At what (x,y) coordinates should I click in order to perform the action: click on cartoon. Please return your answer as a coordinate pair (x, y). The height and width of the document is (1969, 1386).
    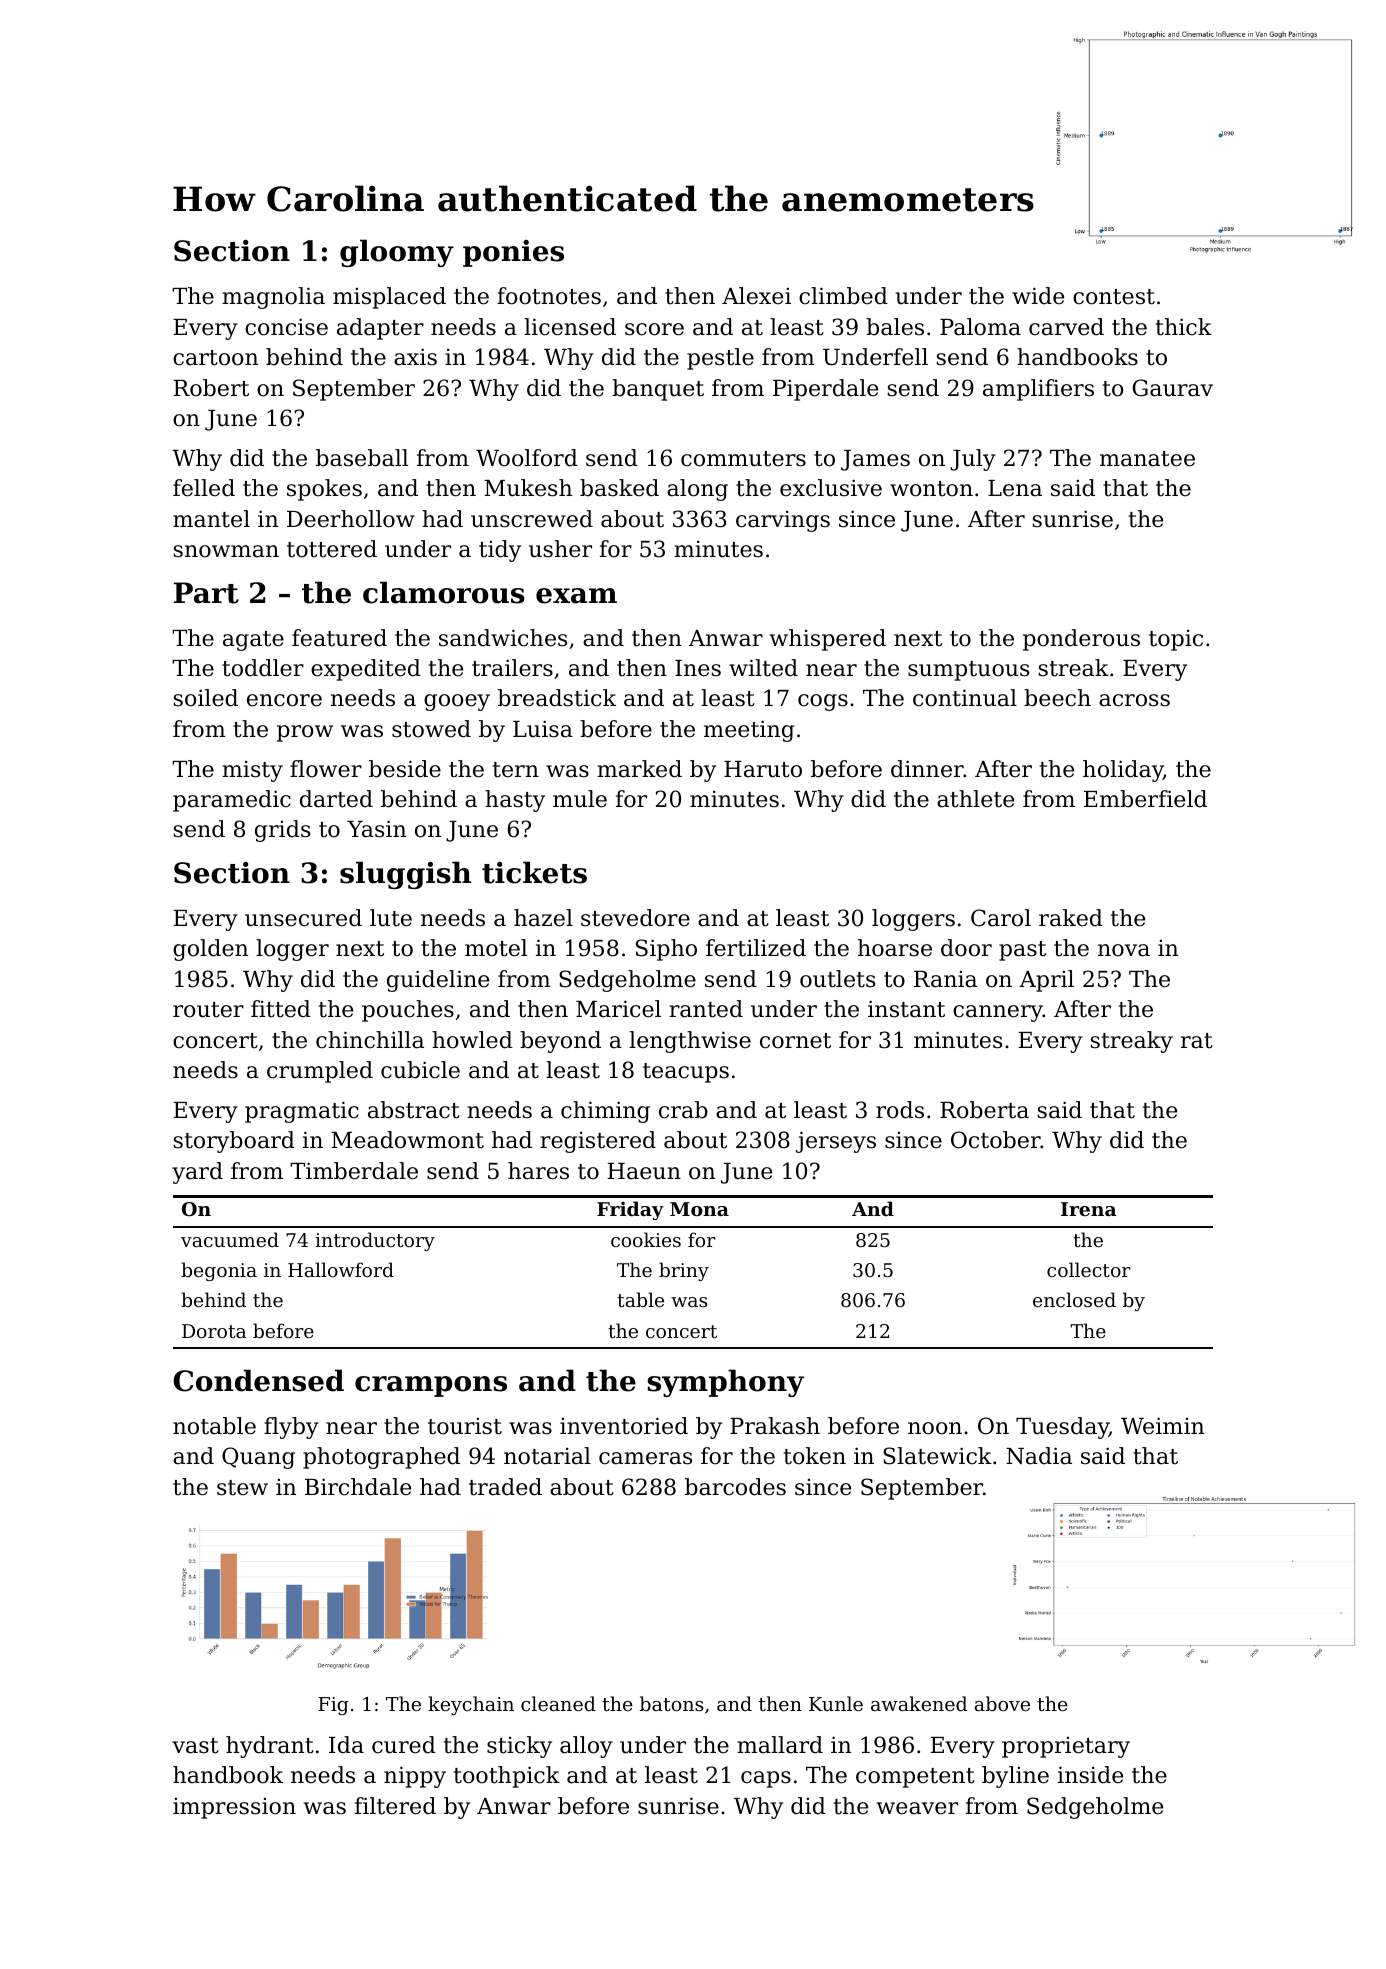
    Looking at the image, I should click on (215, 358).
